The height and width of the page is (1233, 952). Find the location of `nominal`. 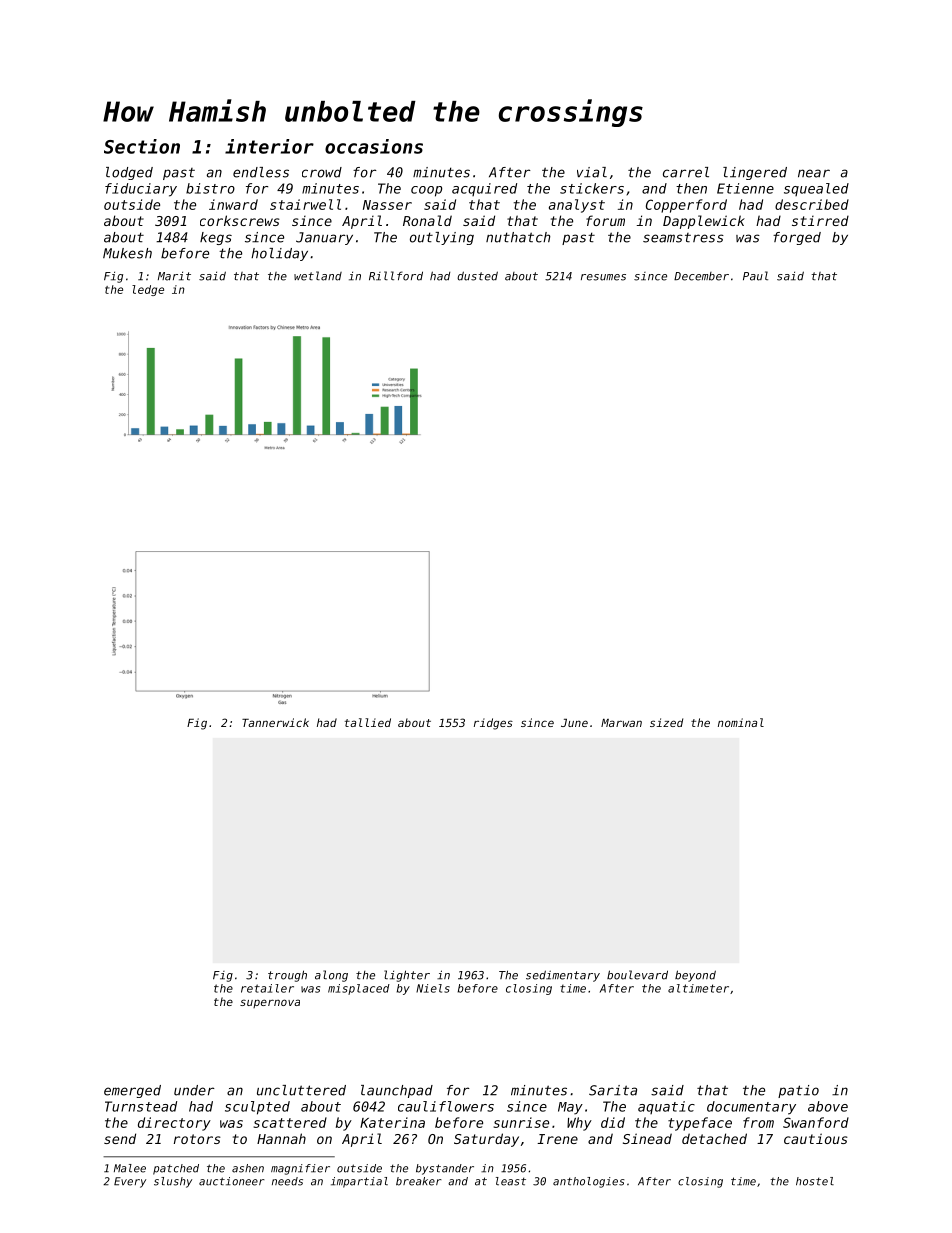

nominal is located at coordinates (741, 722).
